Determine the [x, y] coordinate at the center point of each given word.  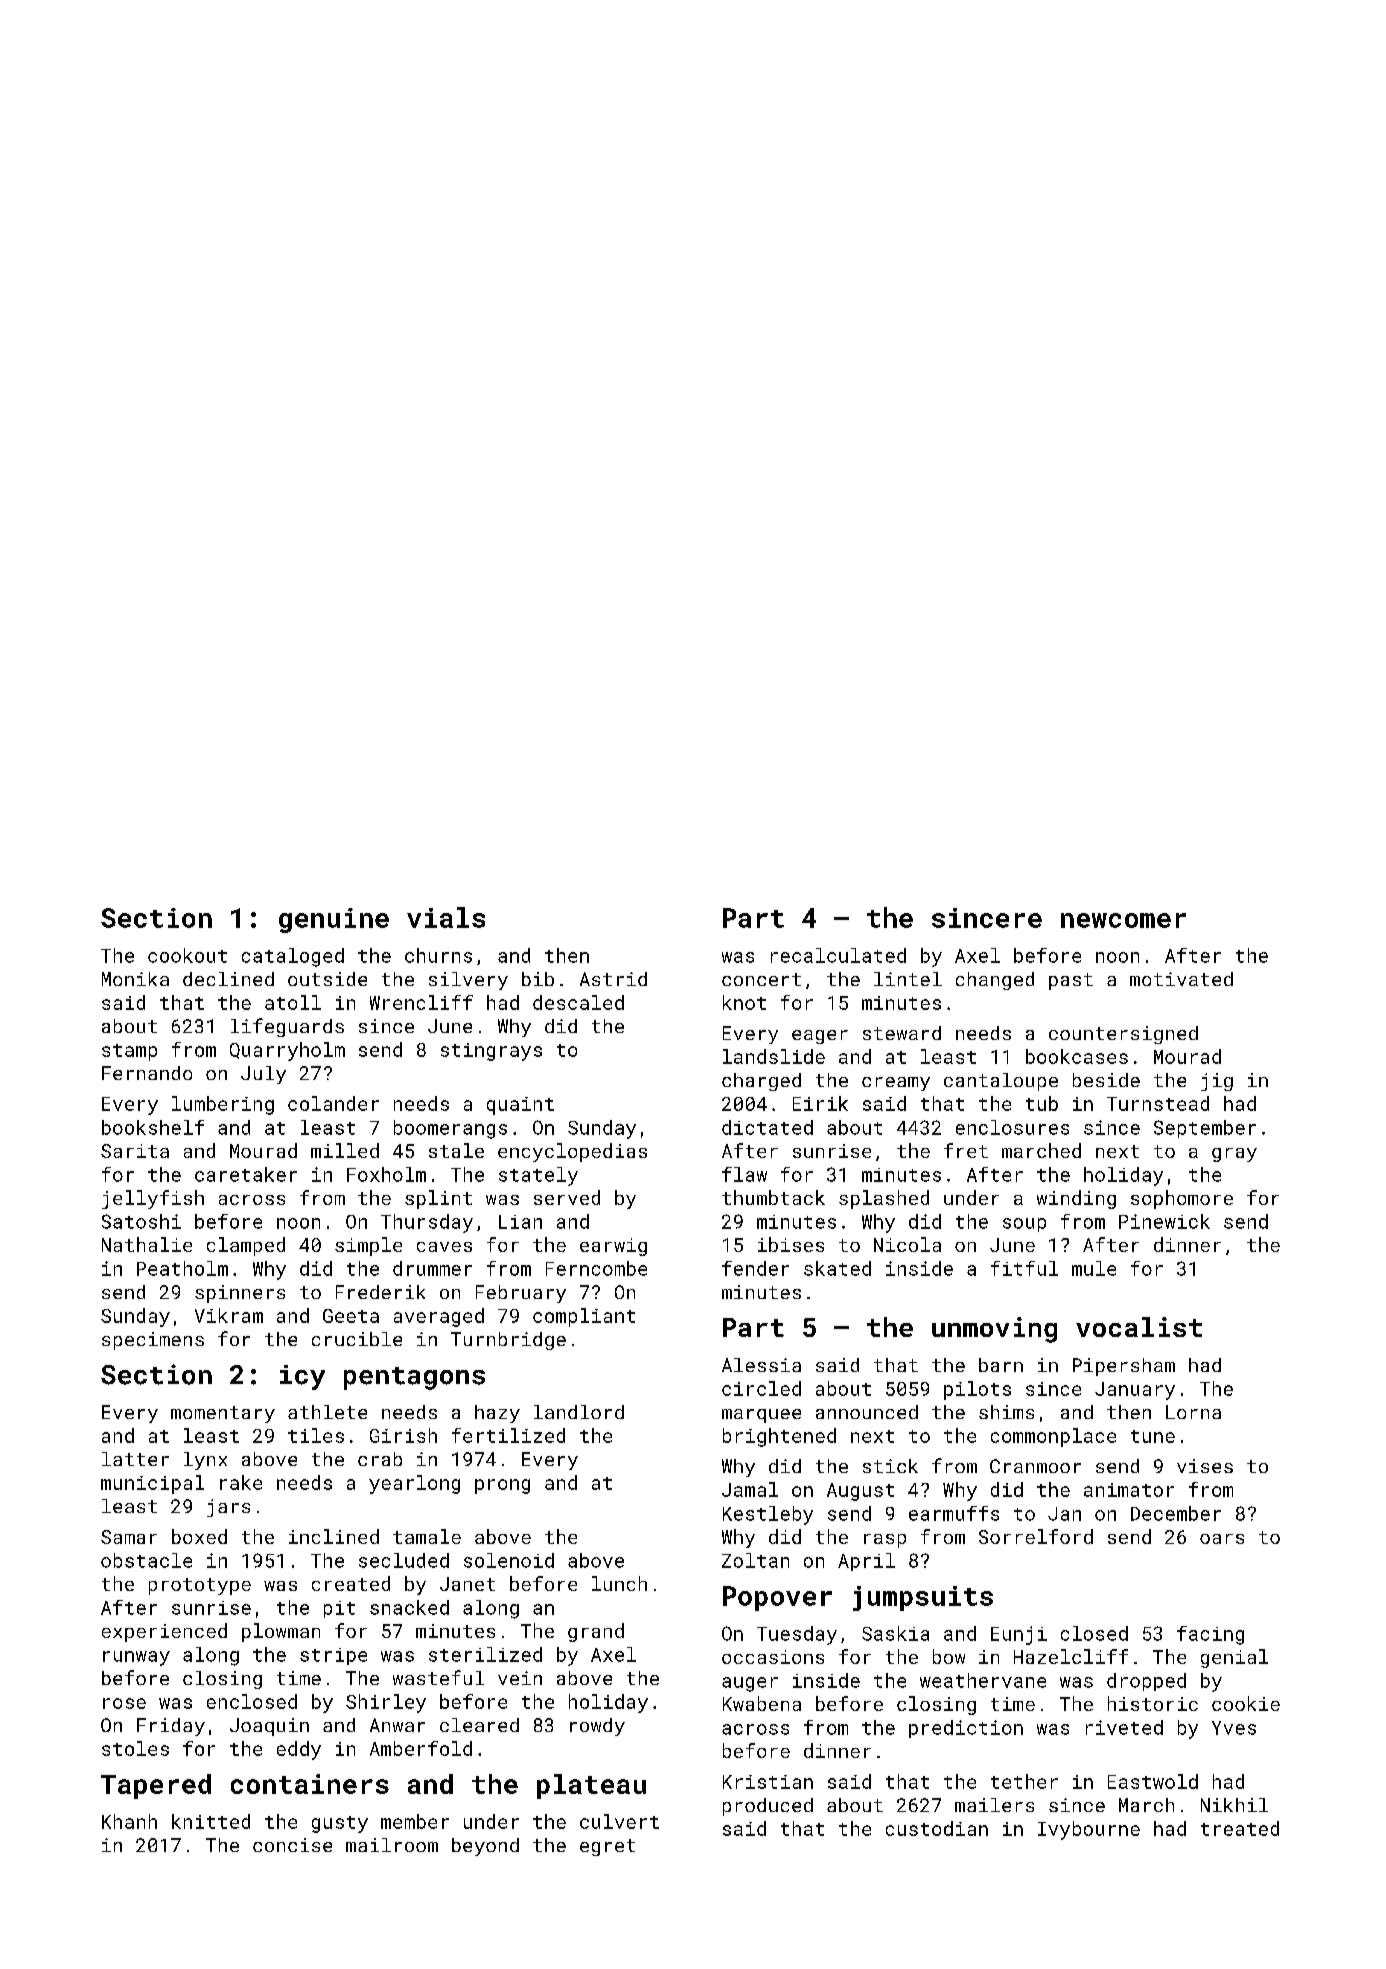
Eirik [820, 1103]
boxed [199, 1536]
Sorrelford [1036, 1536]
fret [966, 1150]
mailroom [392, 1845]
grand [596, 1632]
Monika [135, 979]
